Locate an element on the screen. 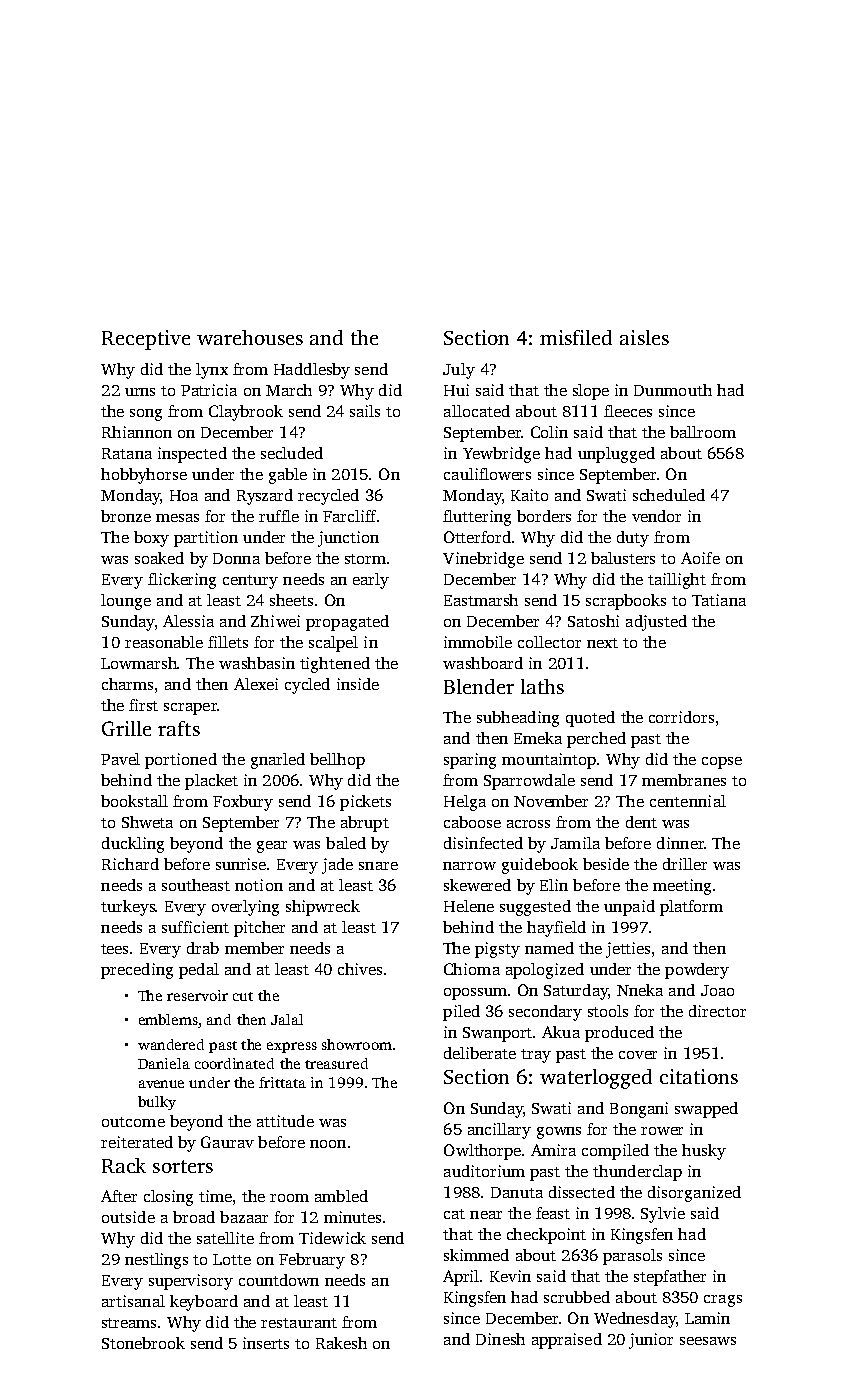 This screenshot has height=1400, width=849. junior is located at coordinates (651, 1341).
